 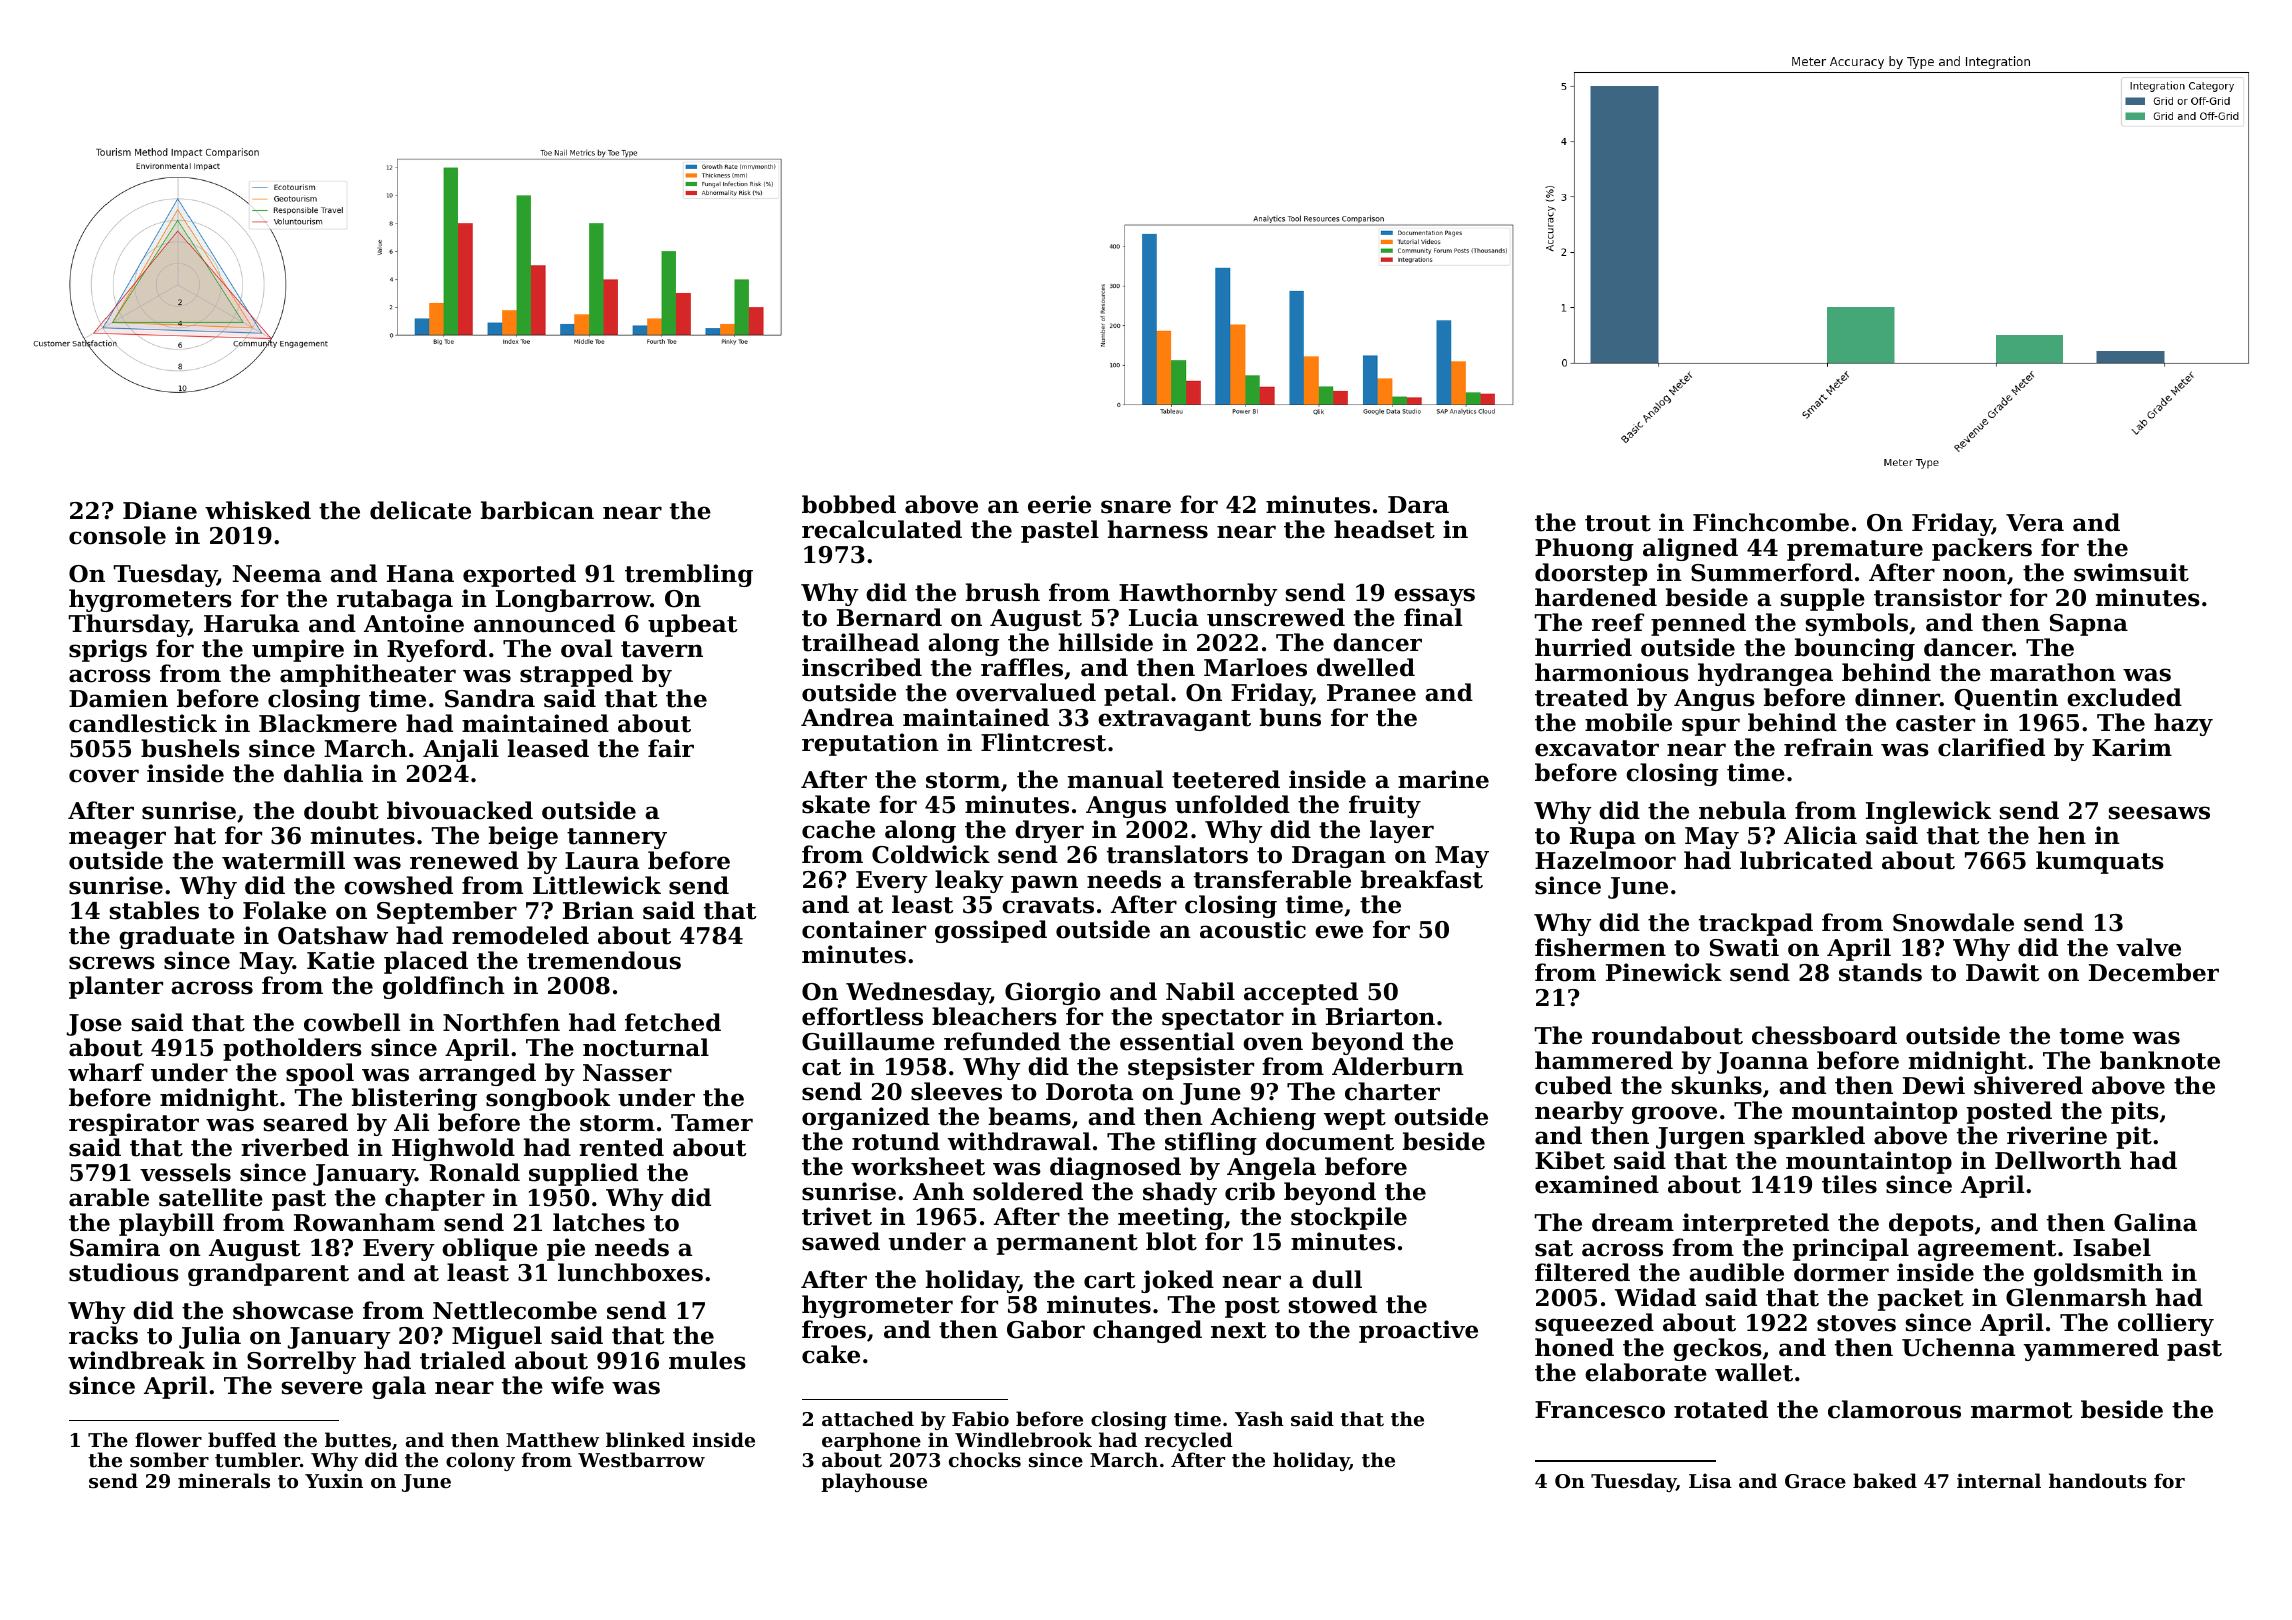 What do you see at coordinates (2057, 1135) in the page?
I see `riverine` at bounding box center [2057, 1135].
